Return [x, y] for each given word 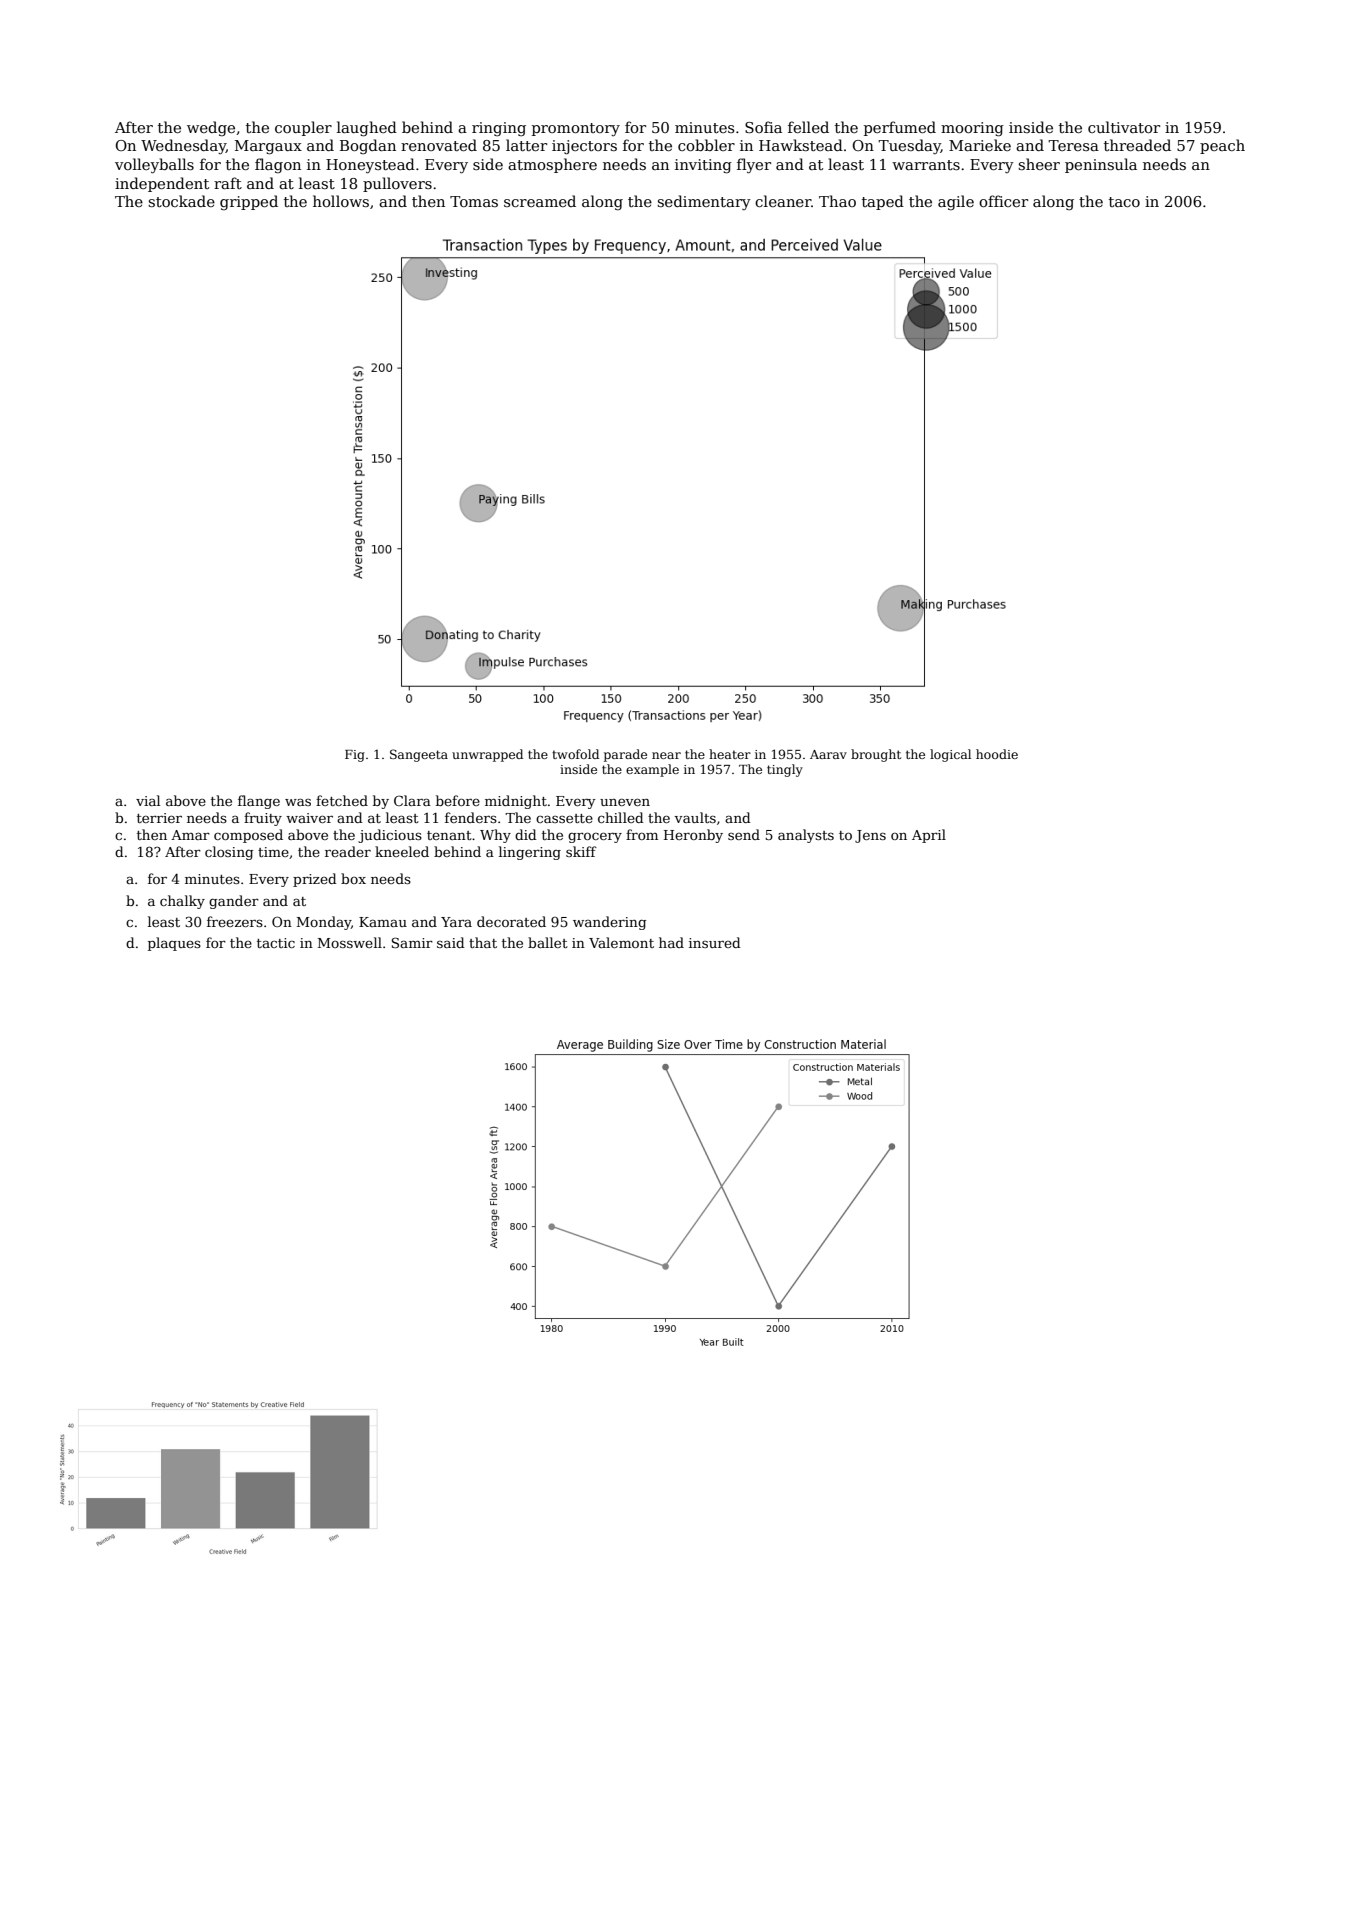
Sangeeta [419, 755]
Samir [412, 942]
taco [1124, 202]
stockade [181, 201]
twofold [575, 754]
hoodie [997, 754]
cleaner [783, 201]
